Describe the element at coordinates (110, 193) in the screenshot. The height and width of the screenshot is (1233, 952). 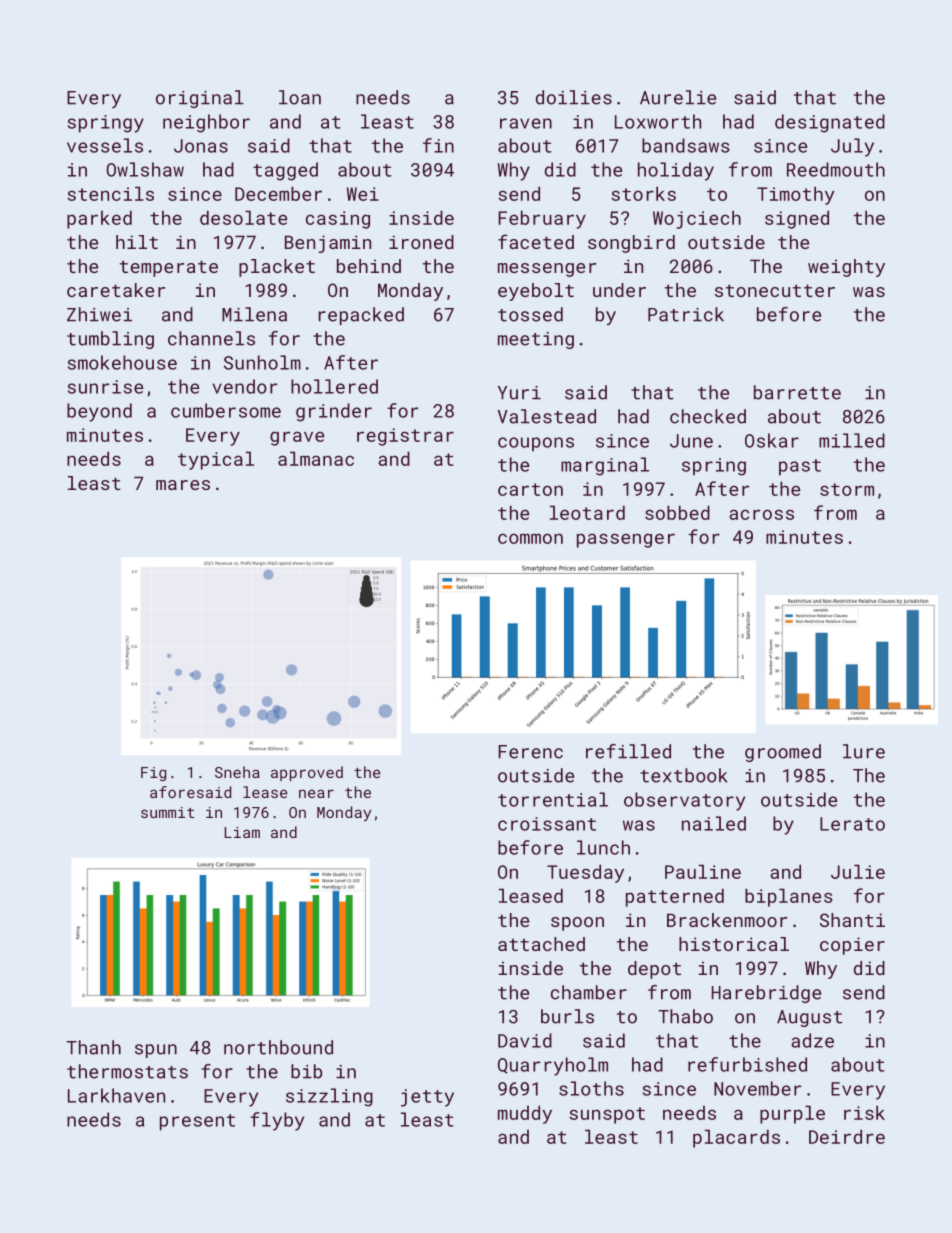
I see `stencils` at that location.
